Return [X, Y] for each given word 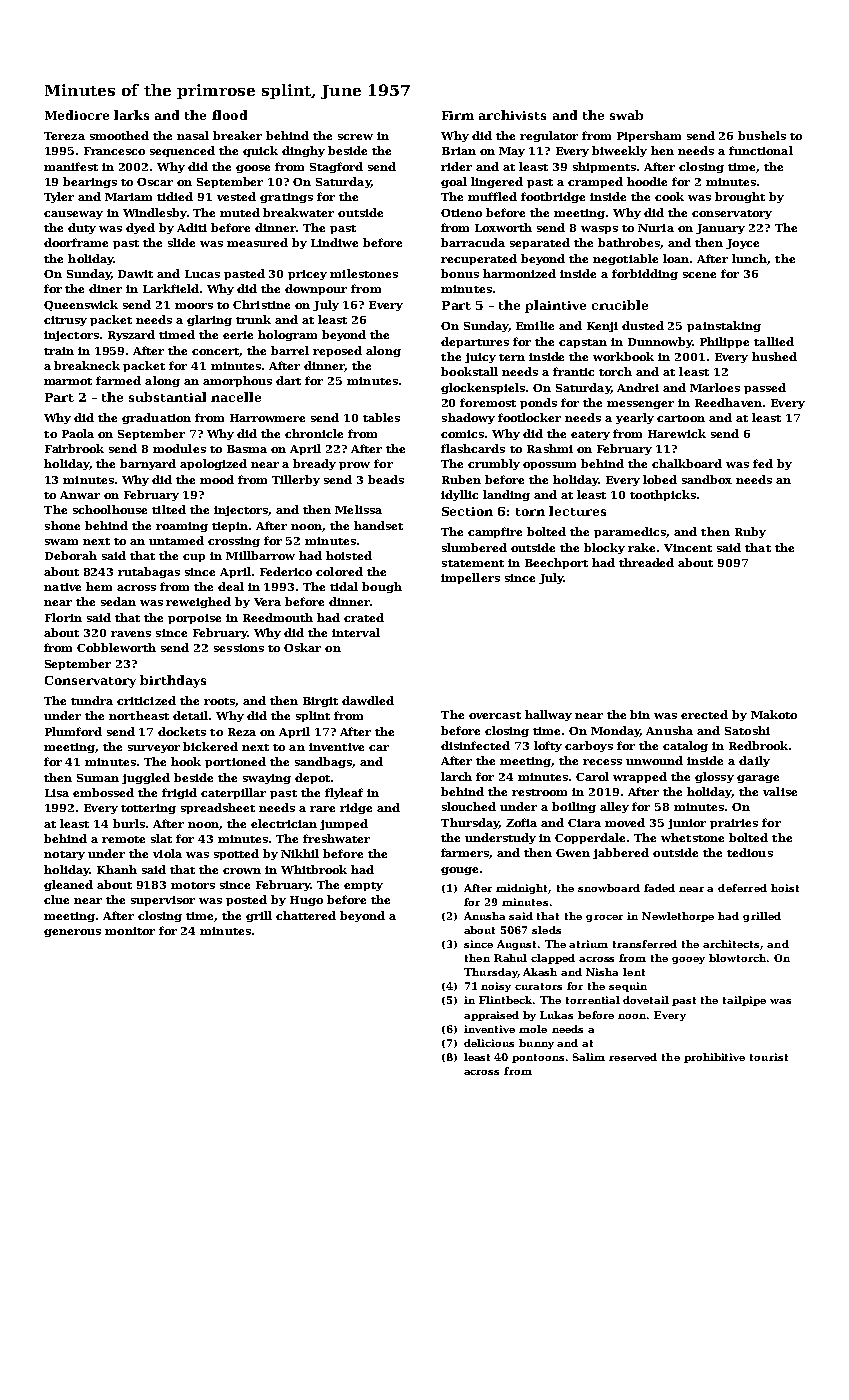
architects [731, 944]
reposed [337, 351]
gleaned [68, 885]
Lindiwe [334, 242]
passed [765, 388]
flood [229, 115]
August [516, 945]
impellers [470, 578]
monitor [130, 931]
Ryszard [131, 335]
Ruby [750, 532]
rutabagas [149, 572]
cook [669, 196]
